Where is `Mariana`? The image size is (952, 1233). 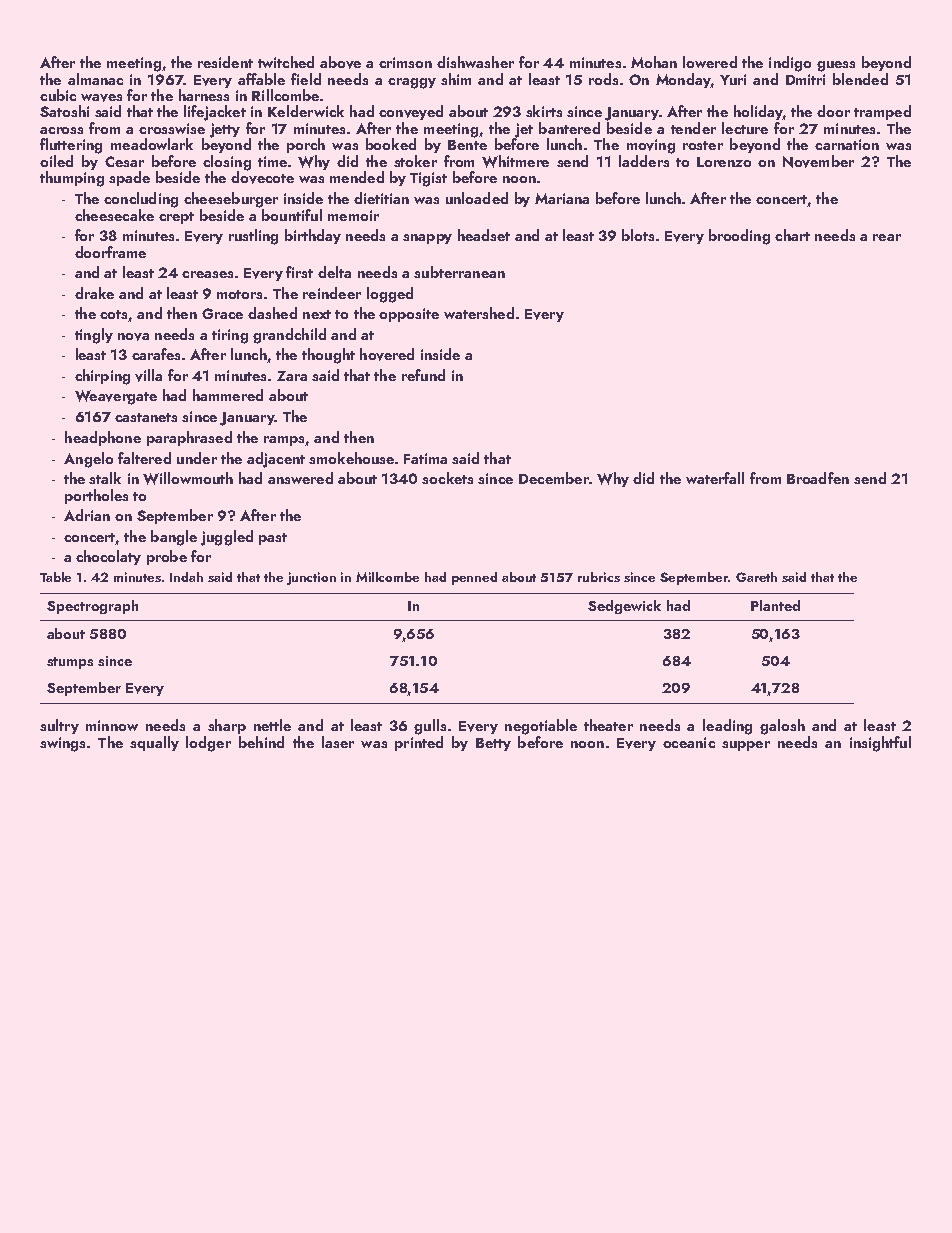 Mariana is located at coordinates (562, 198).
